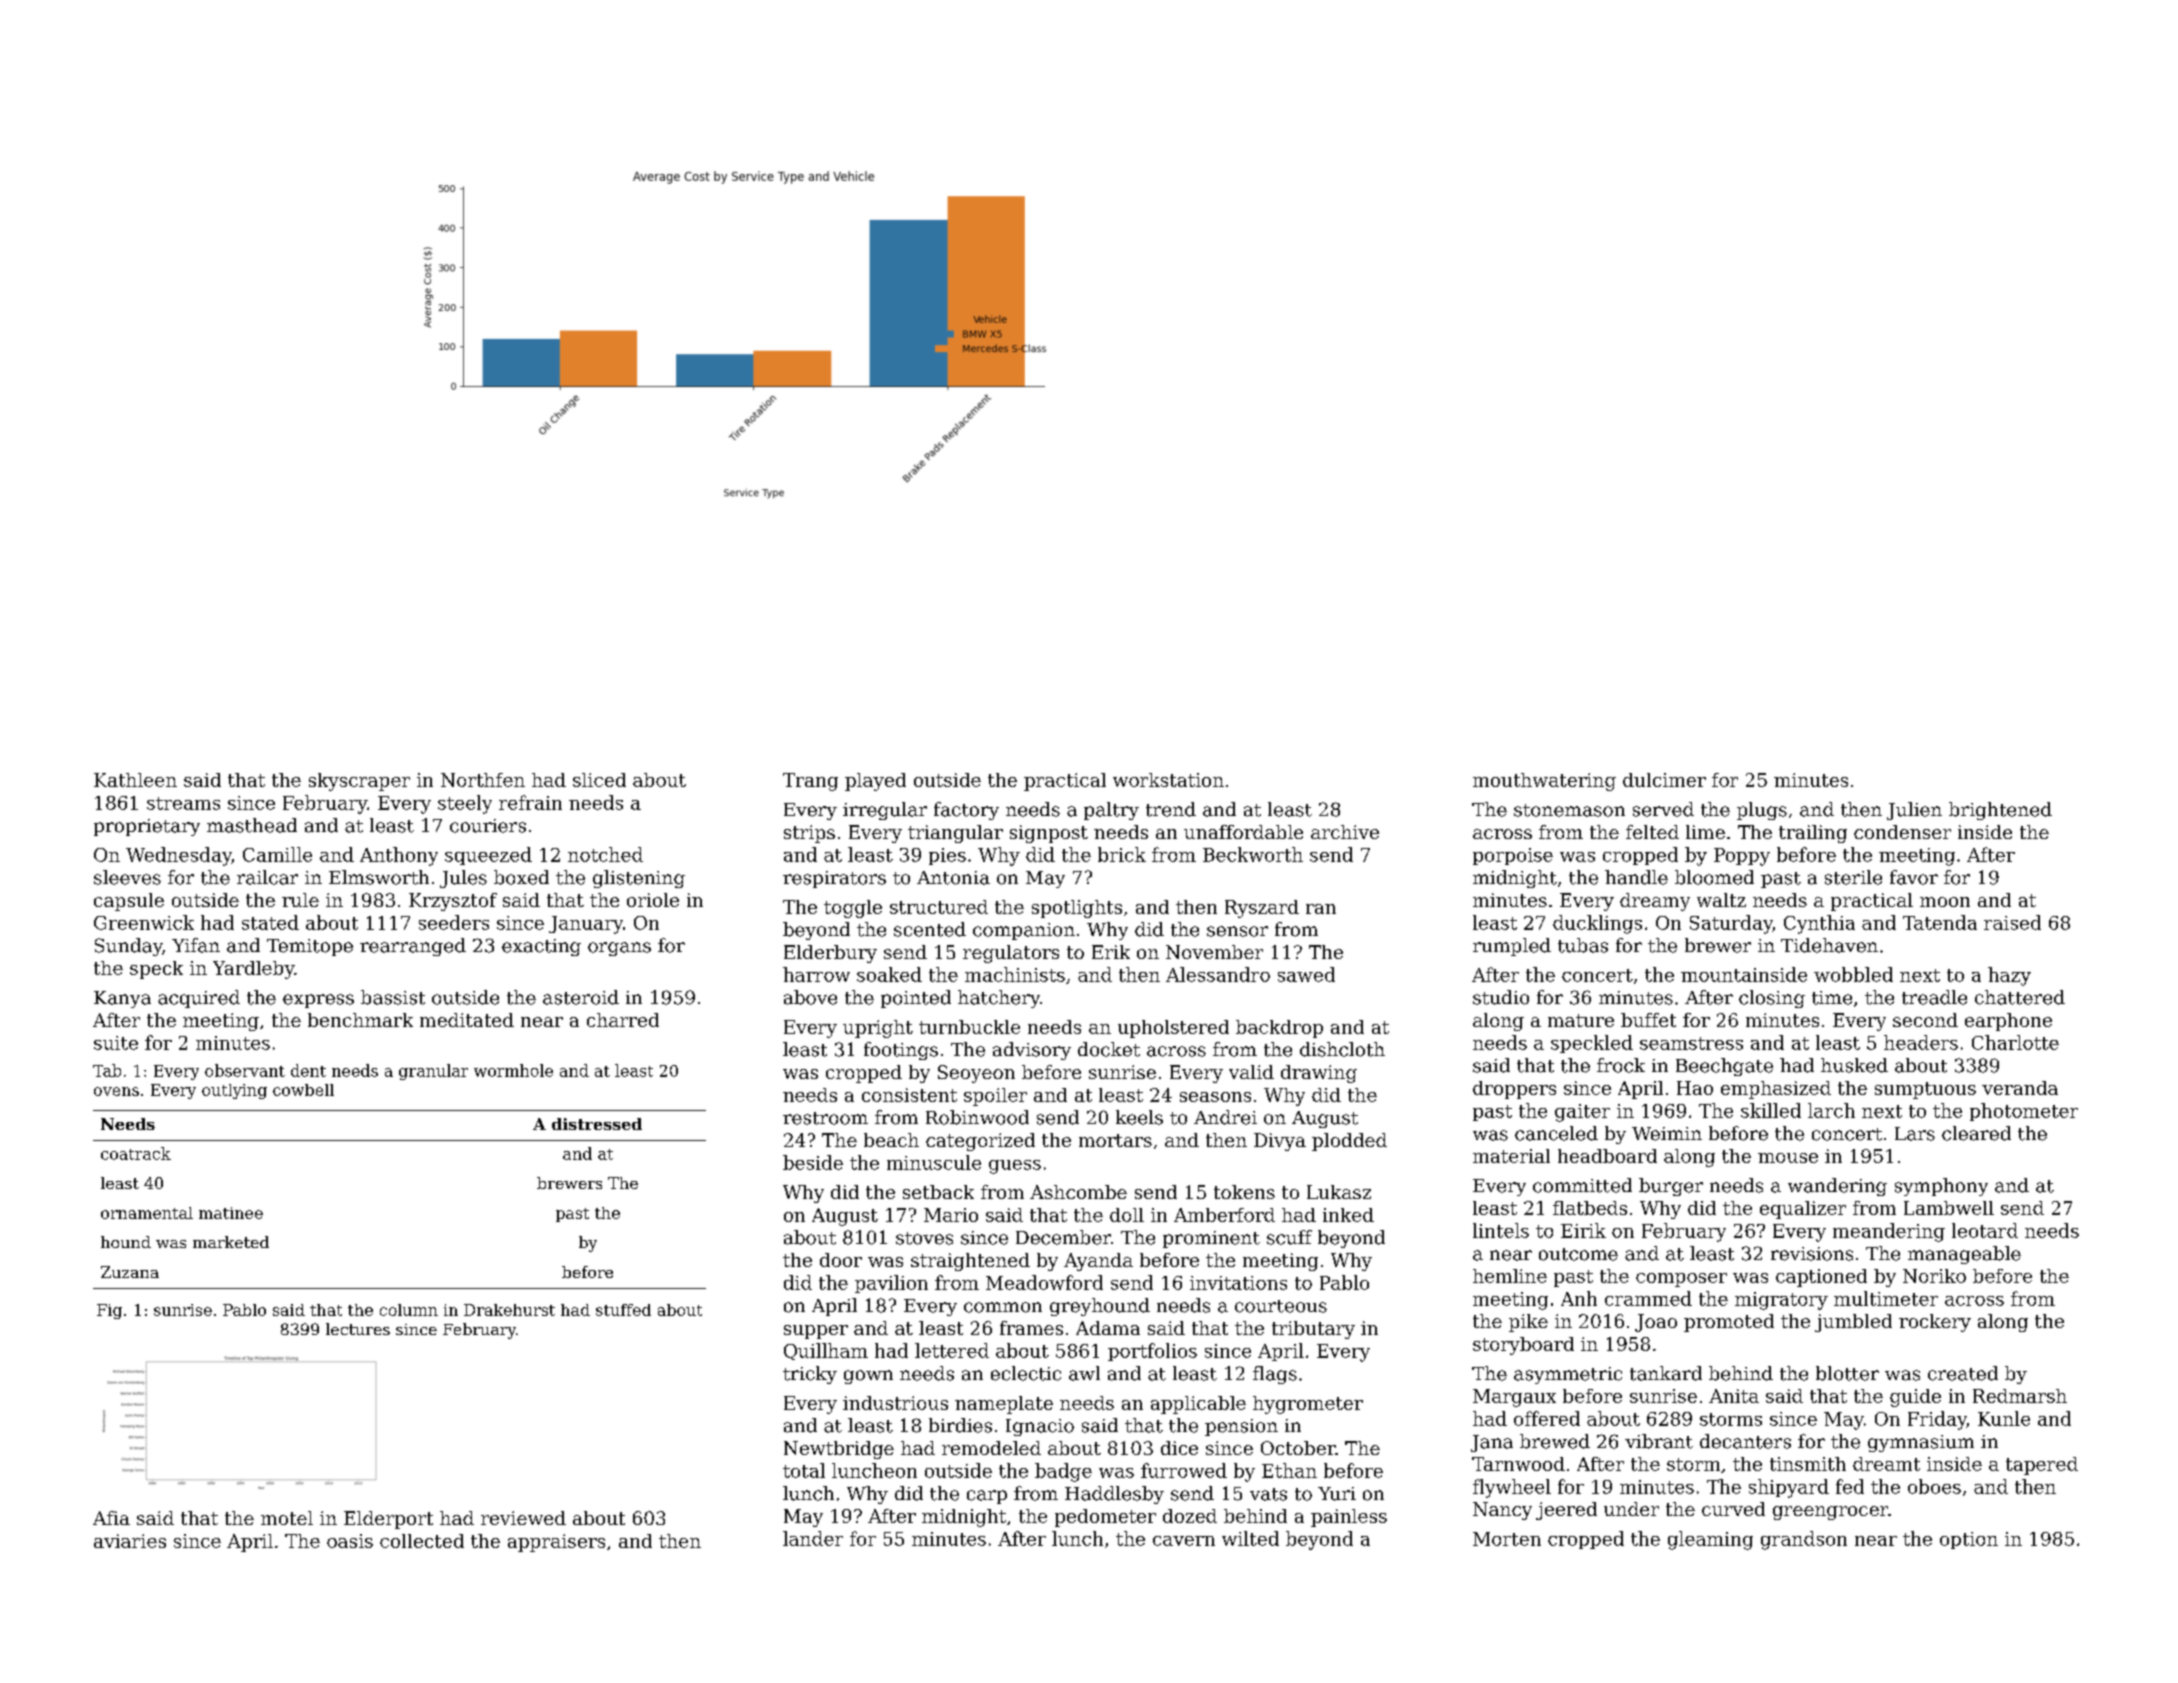  I want to click on marketed, so click(231, 1242).
